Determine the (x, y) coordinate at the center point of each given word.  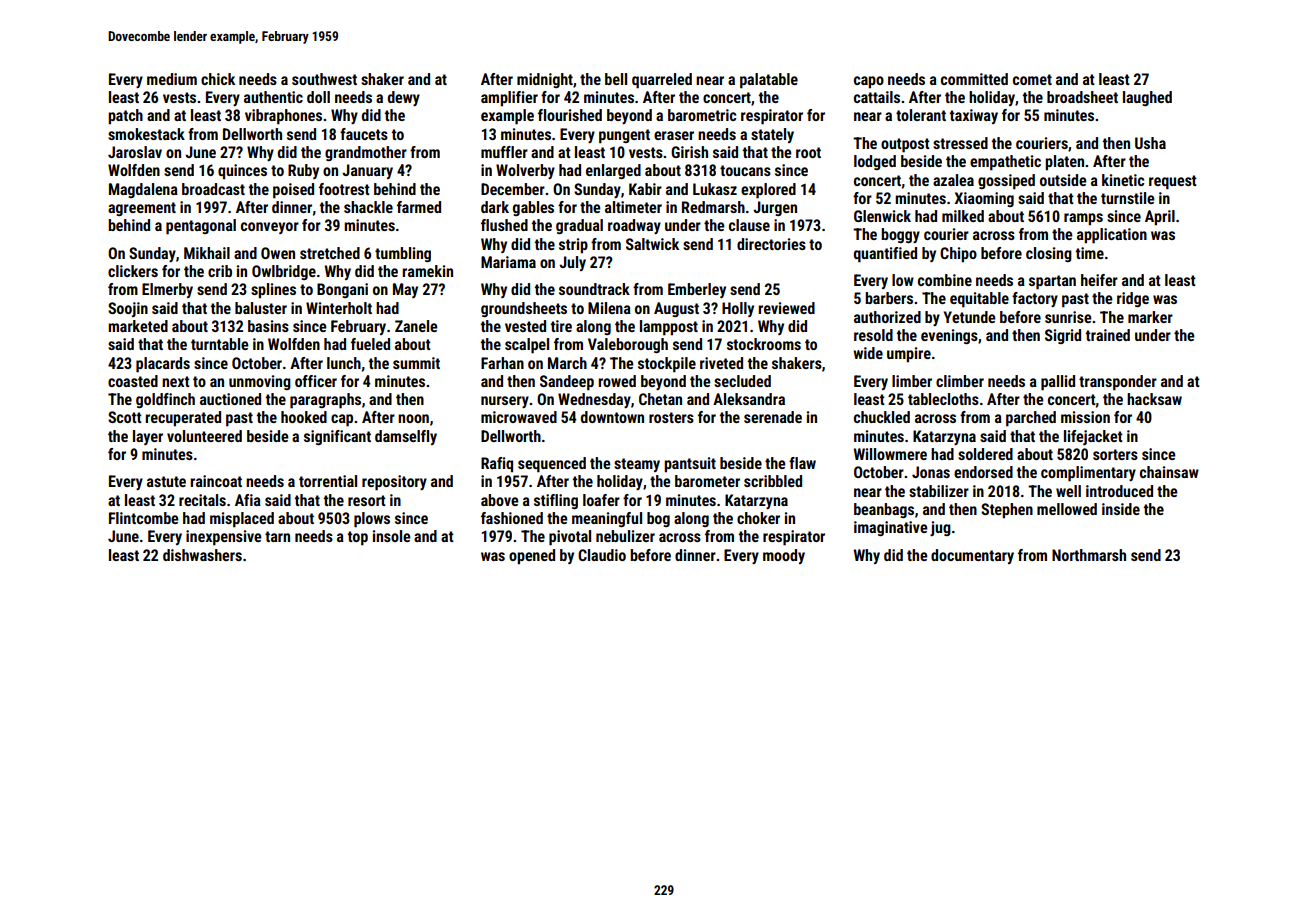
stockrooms (764, 344)
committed (974, 79)
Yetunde (970, 317)
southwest (324, 79)
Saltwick (652, 244)
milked (963, 216)
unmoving (260, 382)
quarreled (662, 81)
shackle (368, 207)
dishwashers (202, 555)
